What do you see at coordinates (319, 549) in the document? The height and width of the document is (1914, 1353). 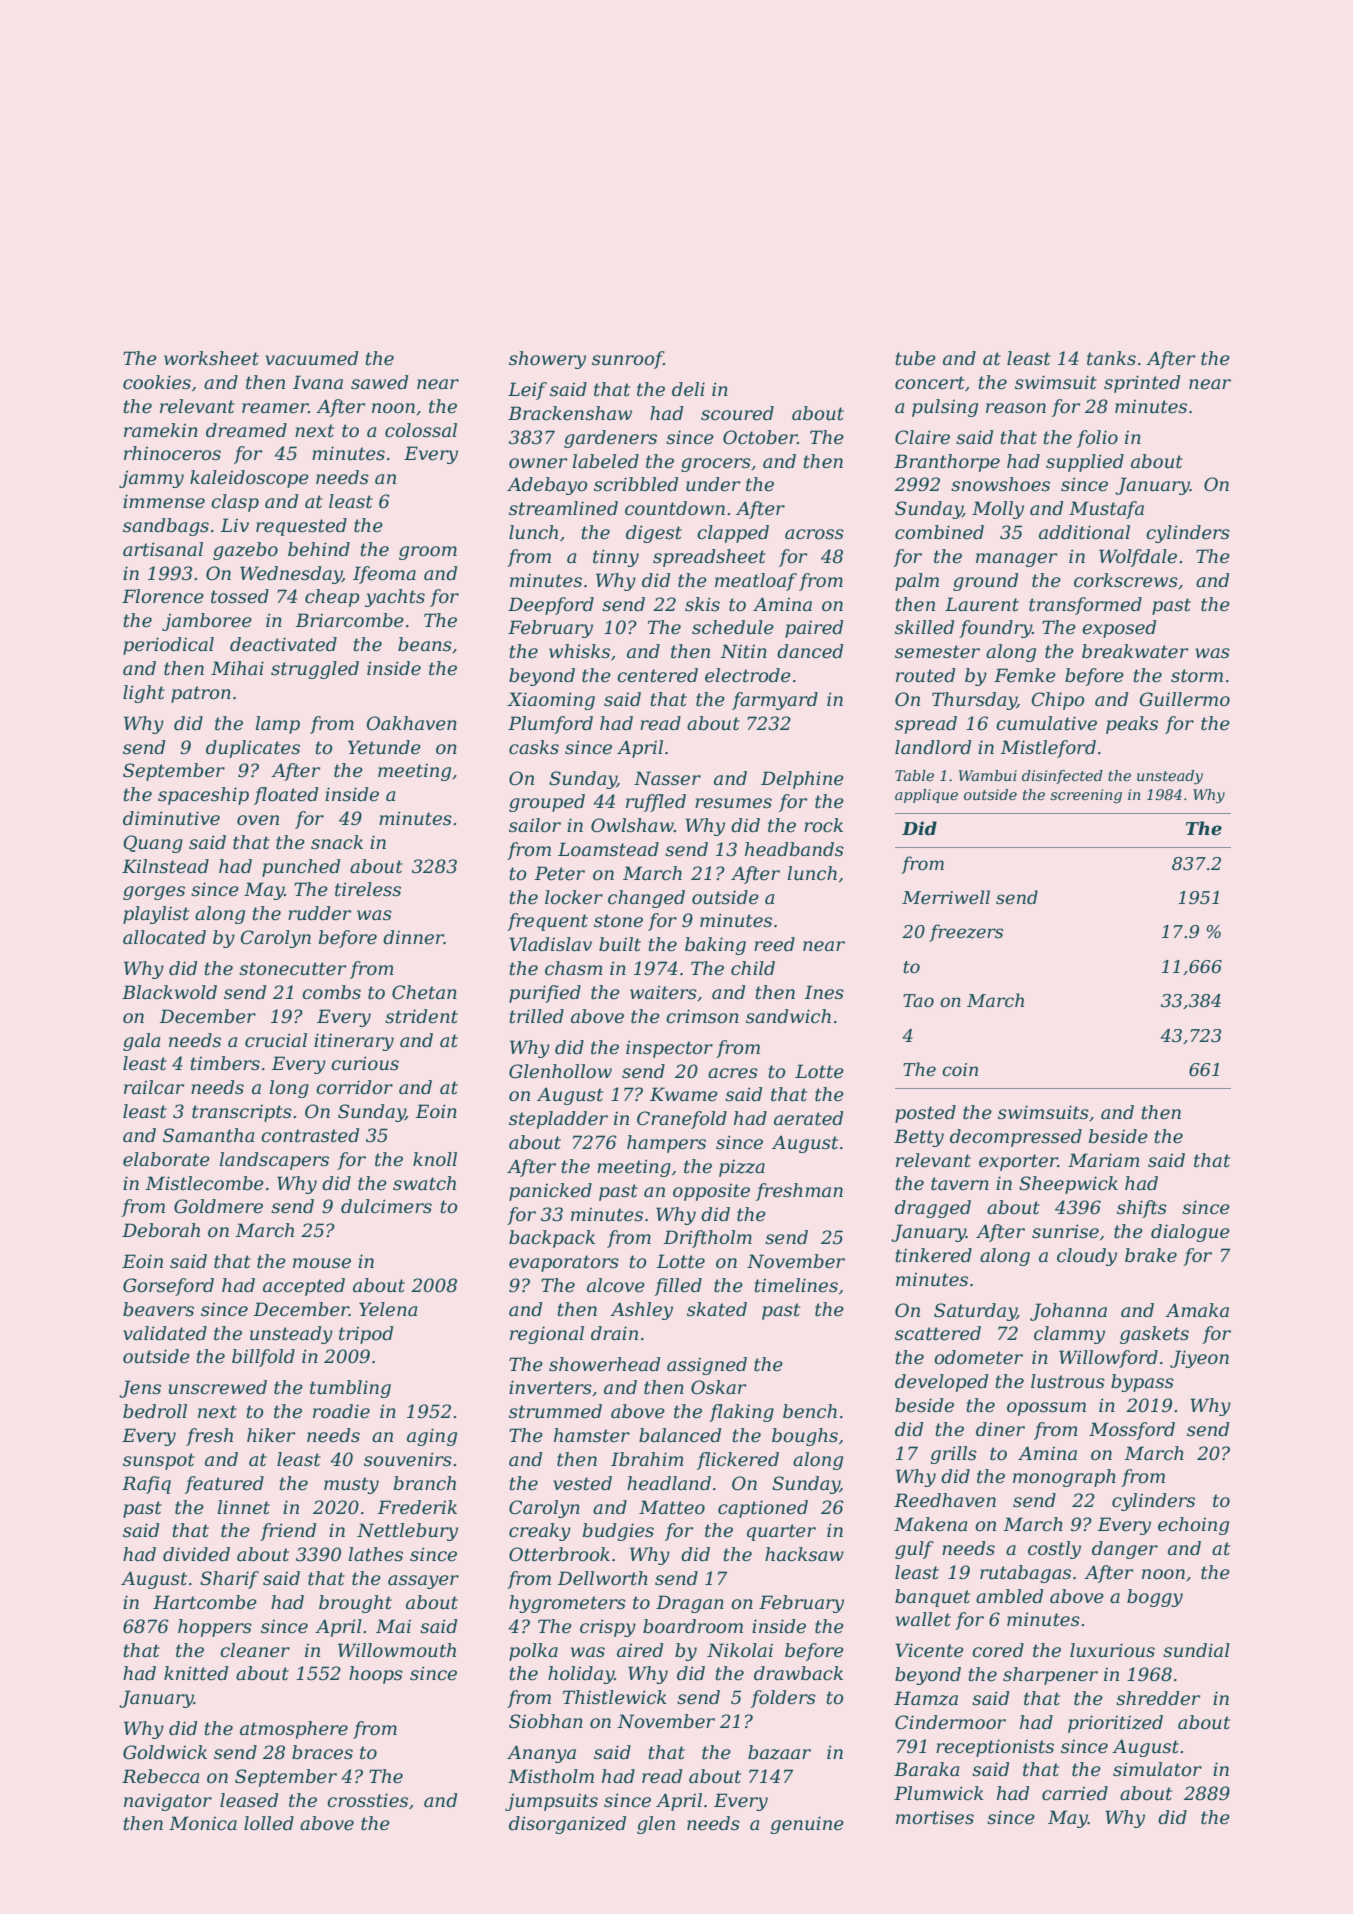 I see `behind` at bounding box center [319, 549].
